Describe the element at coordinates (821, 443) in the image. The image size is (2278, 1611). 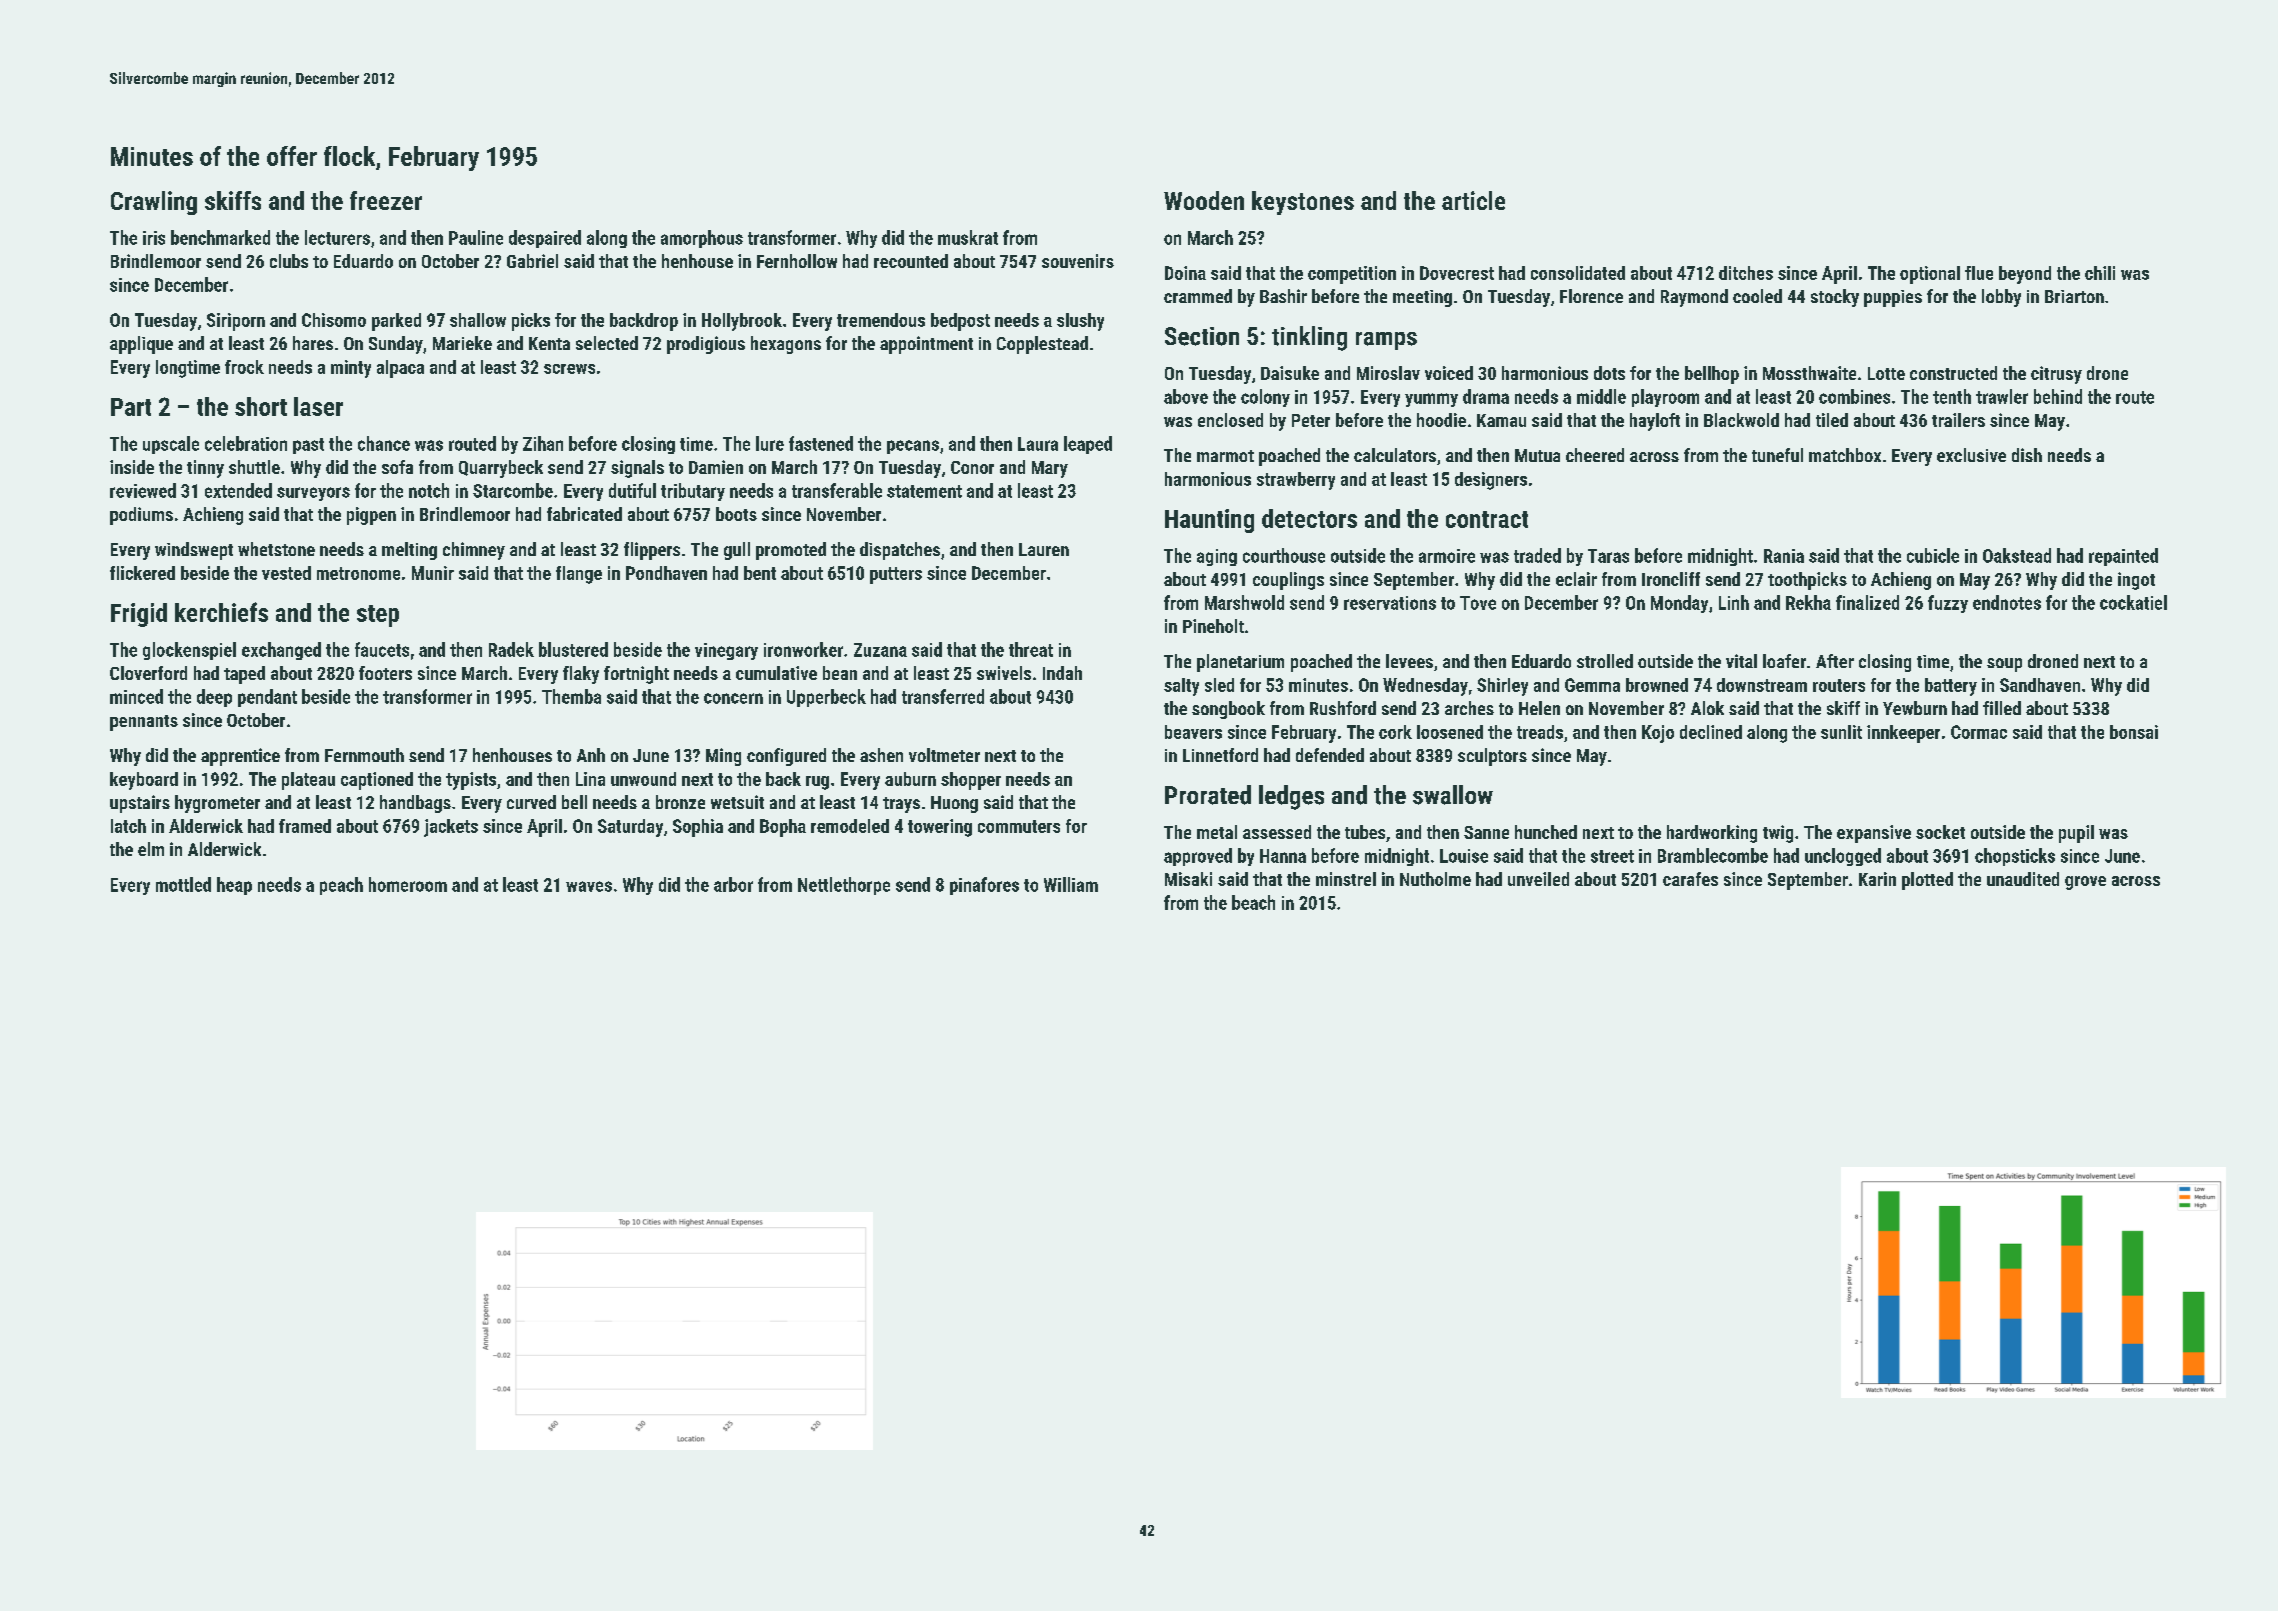
I see `fastened` at that location.
